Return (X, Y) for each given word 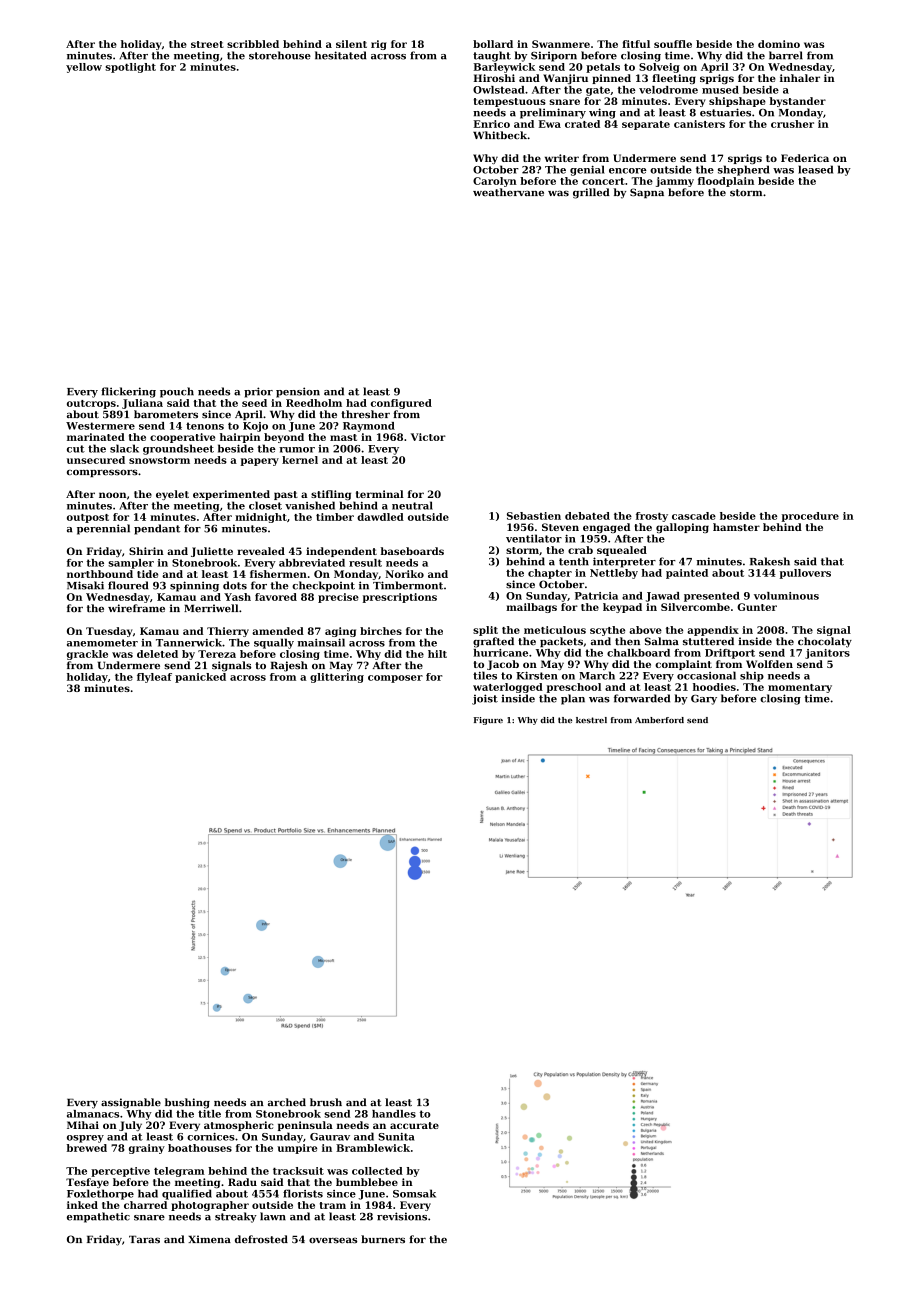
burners (383, 1239)
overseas (333, 1240)
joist (485, 699)
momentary (800, 688)
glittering (337, 678)
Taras (144, 1240)
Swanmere (561, 44)
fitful (636, 44)
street (207, 44)
